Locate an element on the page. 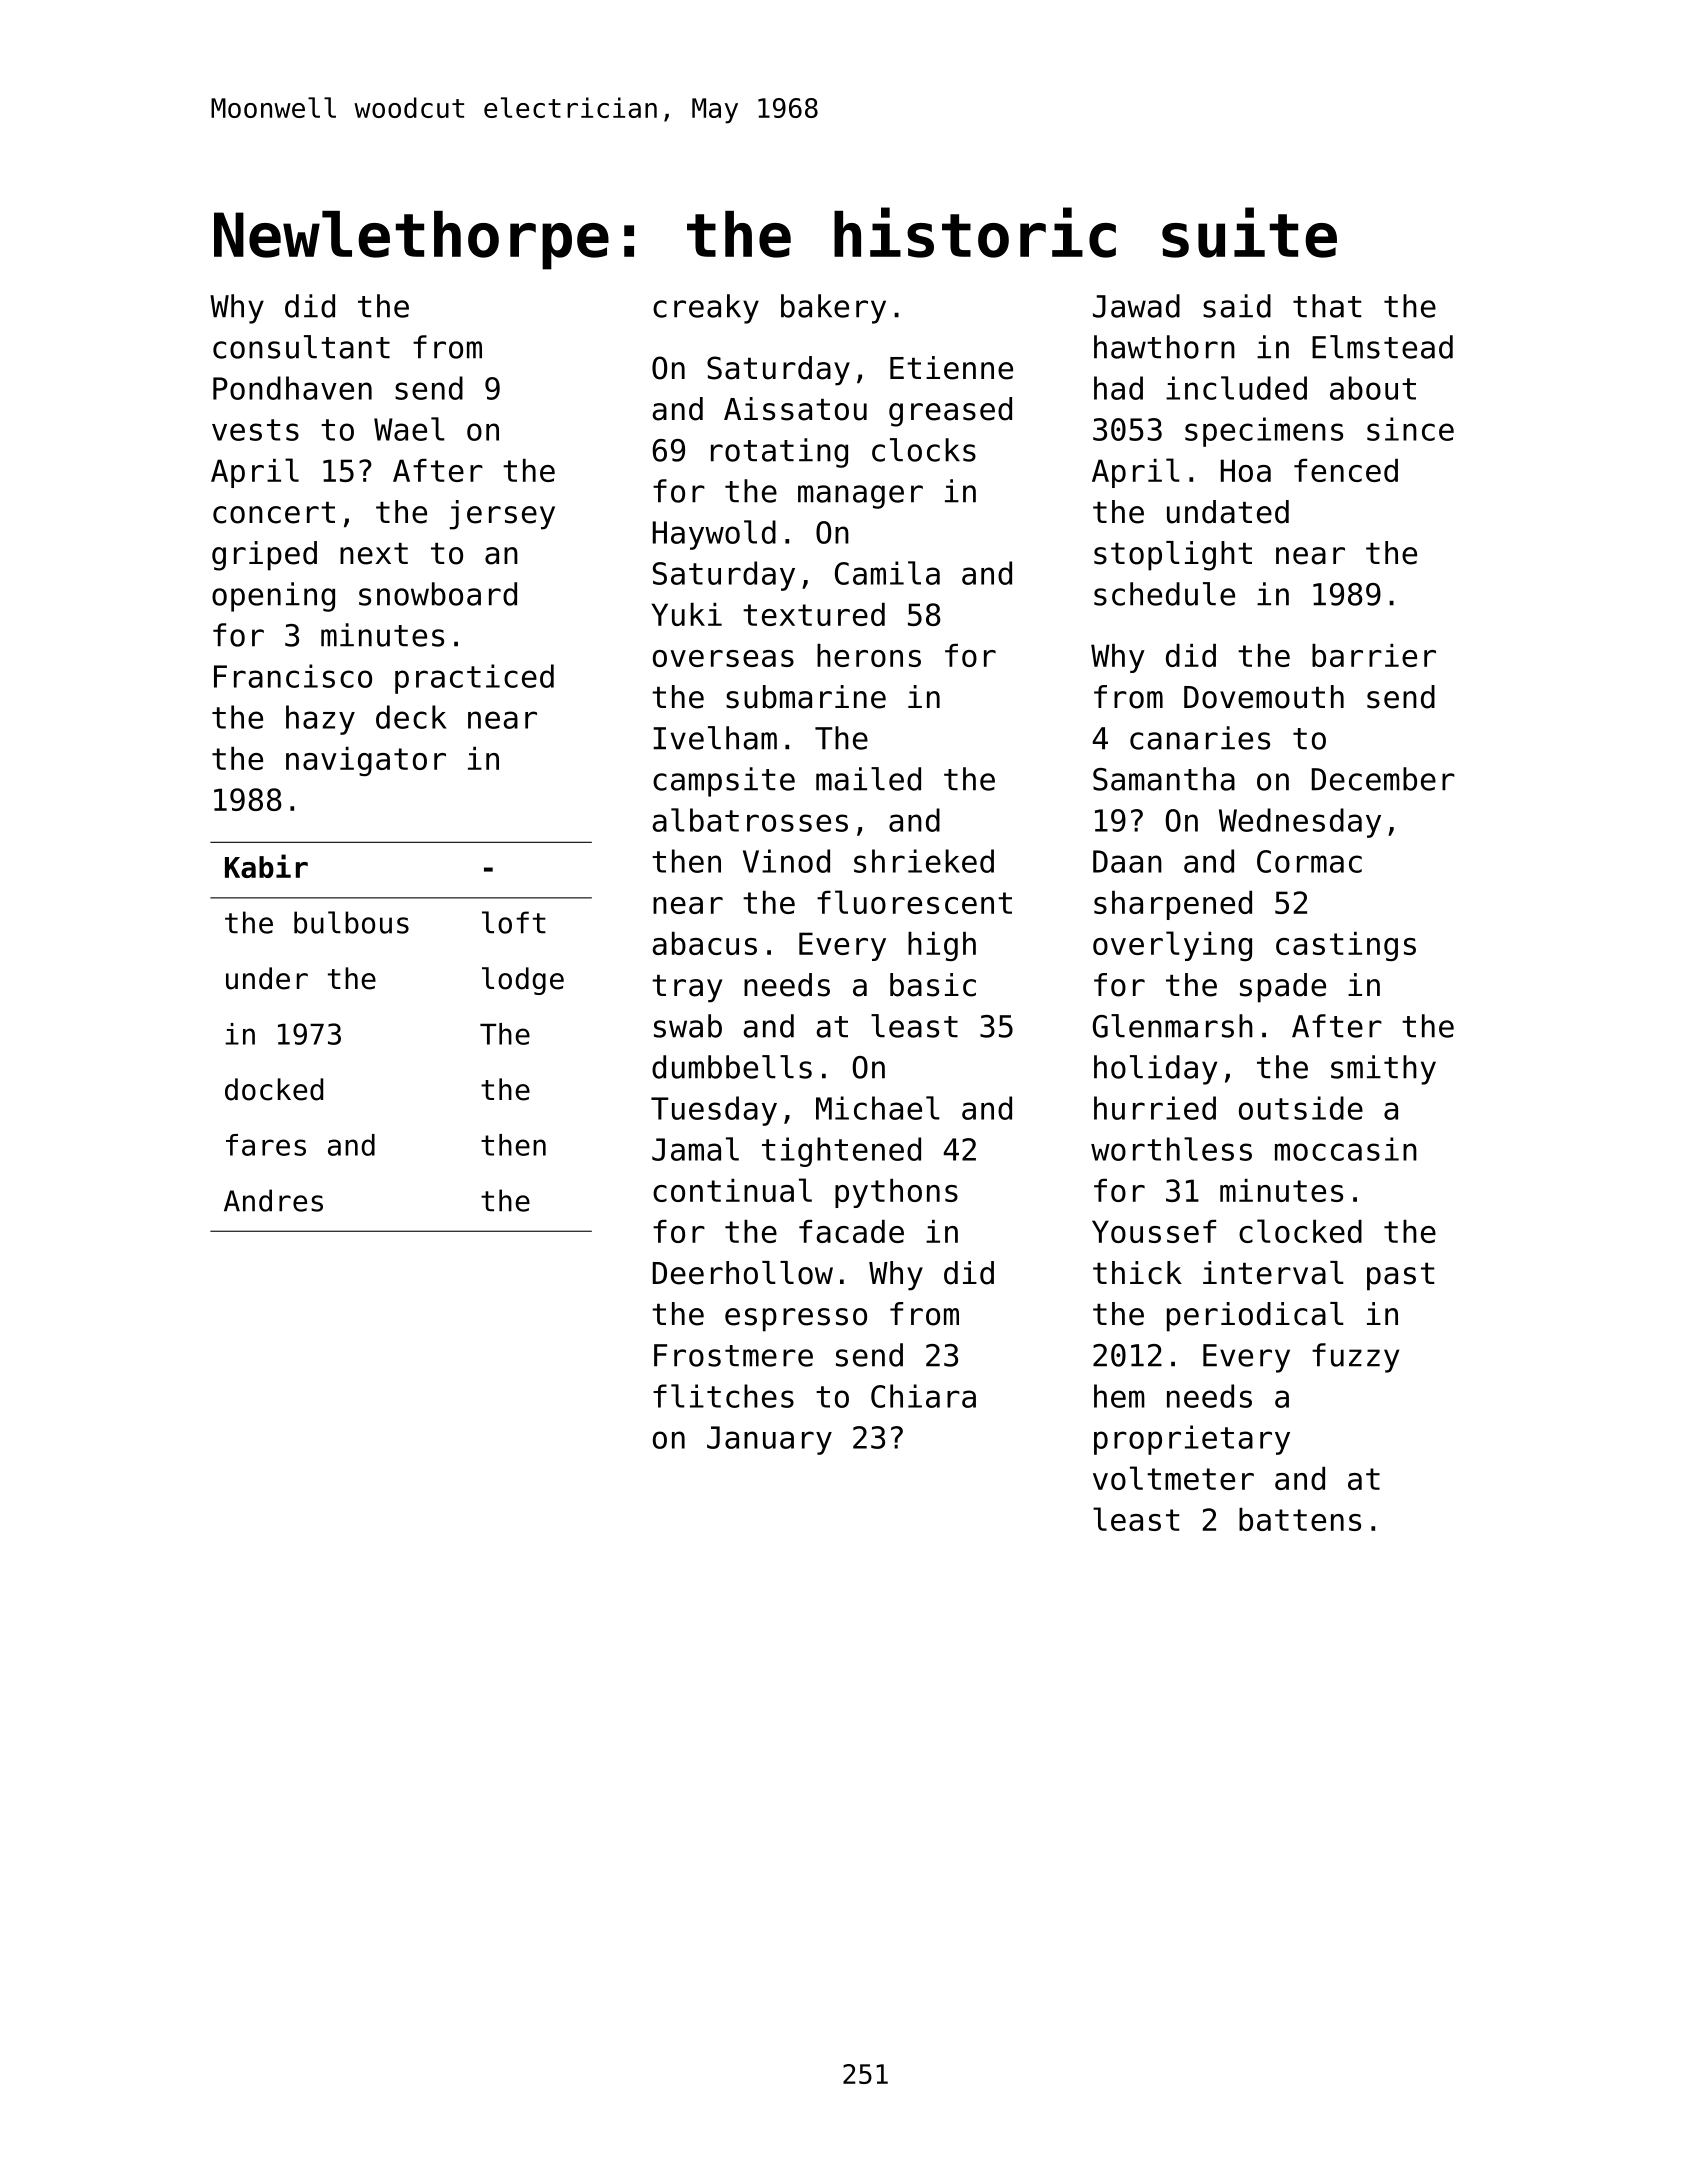 The height and width of the document is (2178, 1683). fluorescent is located at coordinates (914, 902).
